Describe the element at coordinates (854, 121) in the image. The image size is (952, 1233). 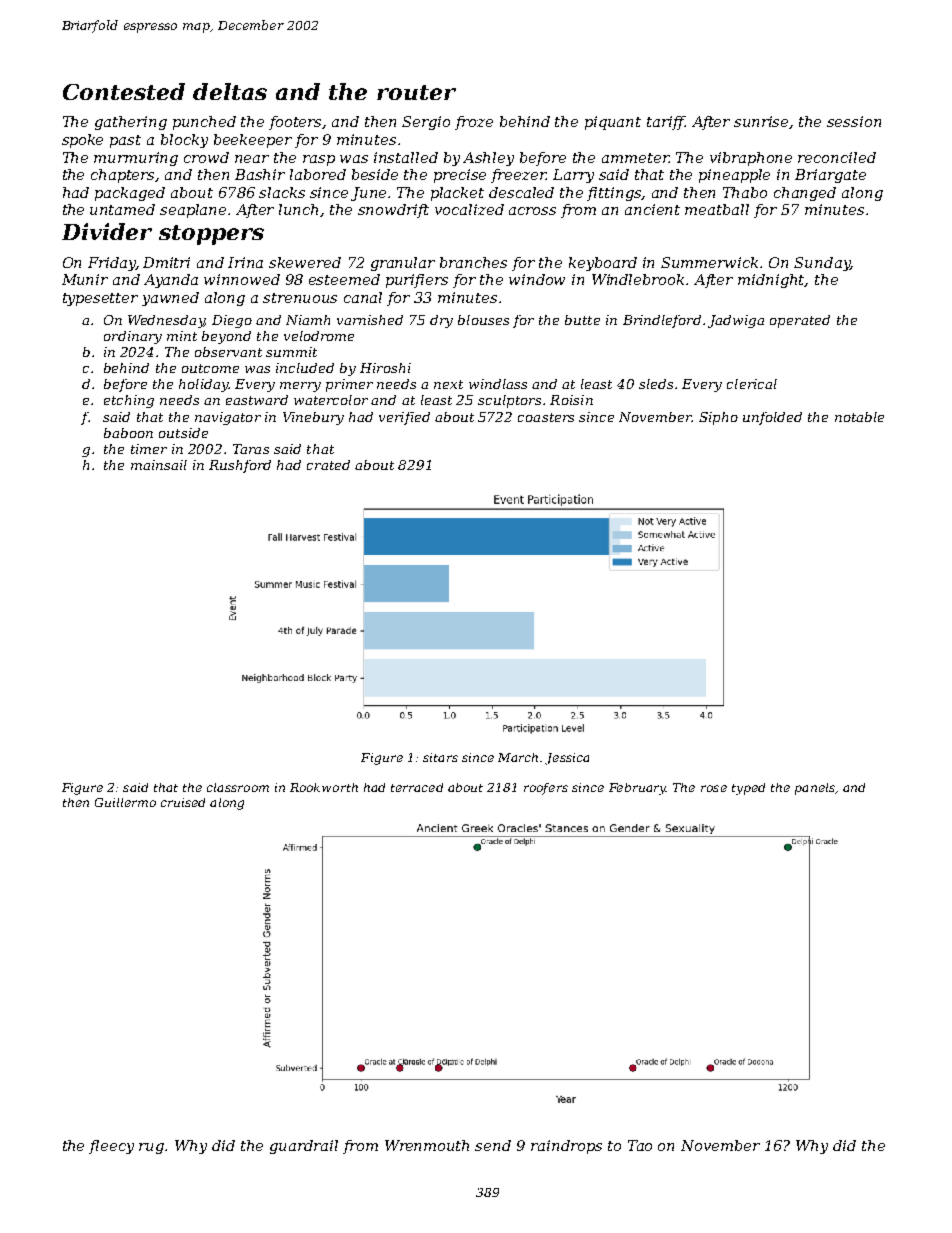
I see `session` at that location.
